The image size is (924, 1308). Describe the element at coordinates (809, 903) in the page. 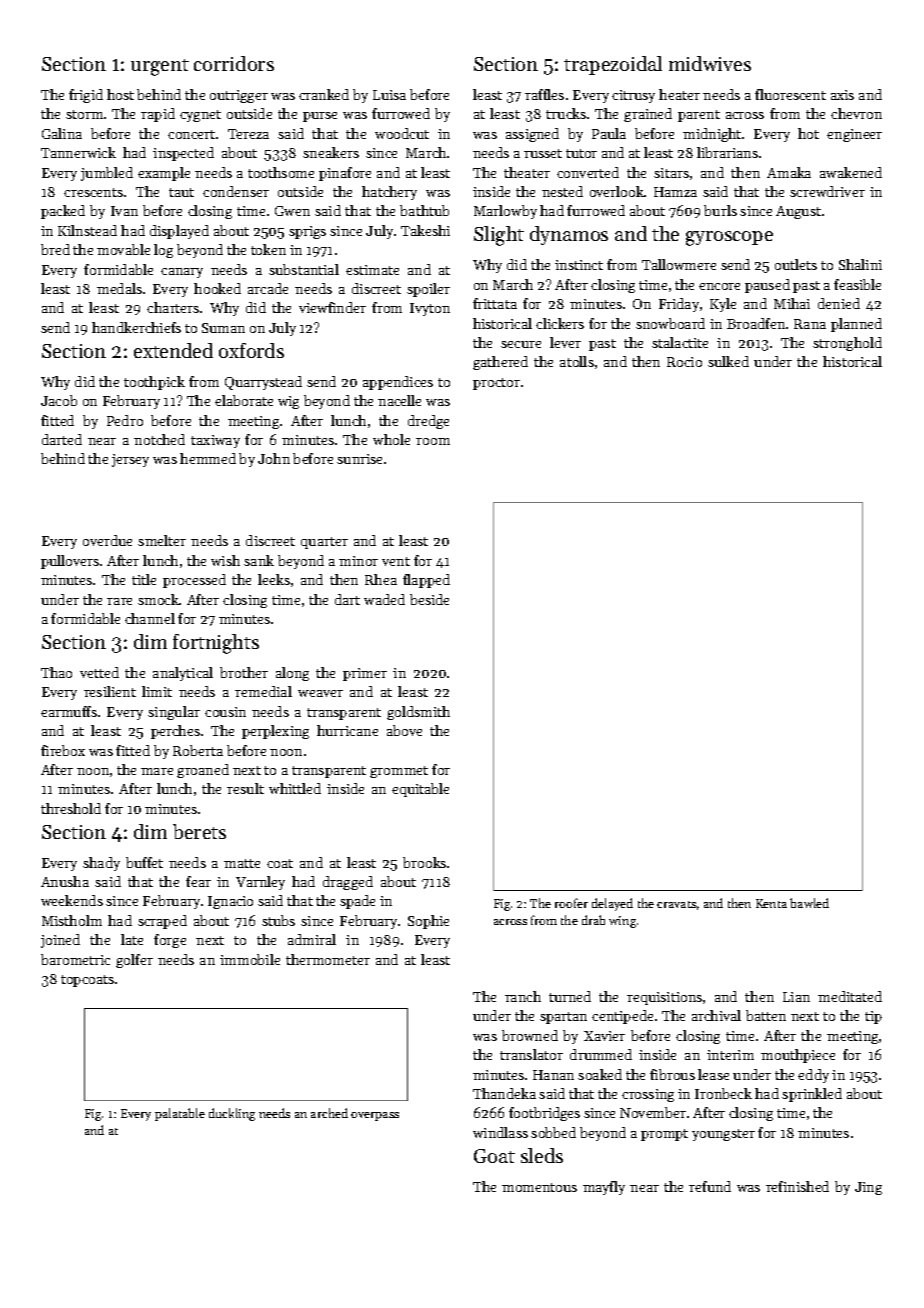

I see `bawled` at that location.
